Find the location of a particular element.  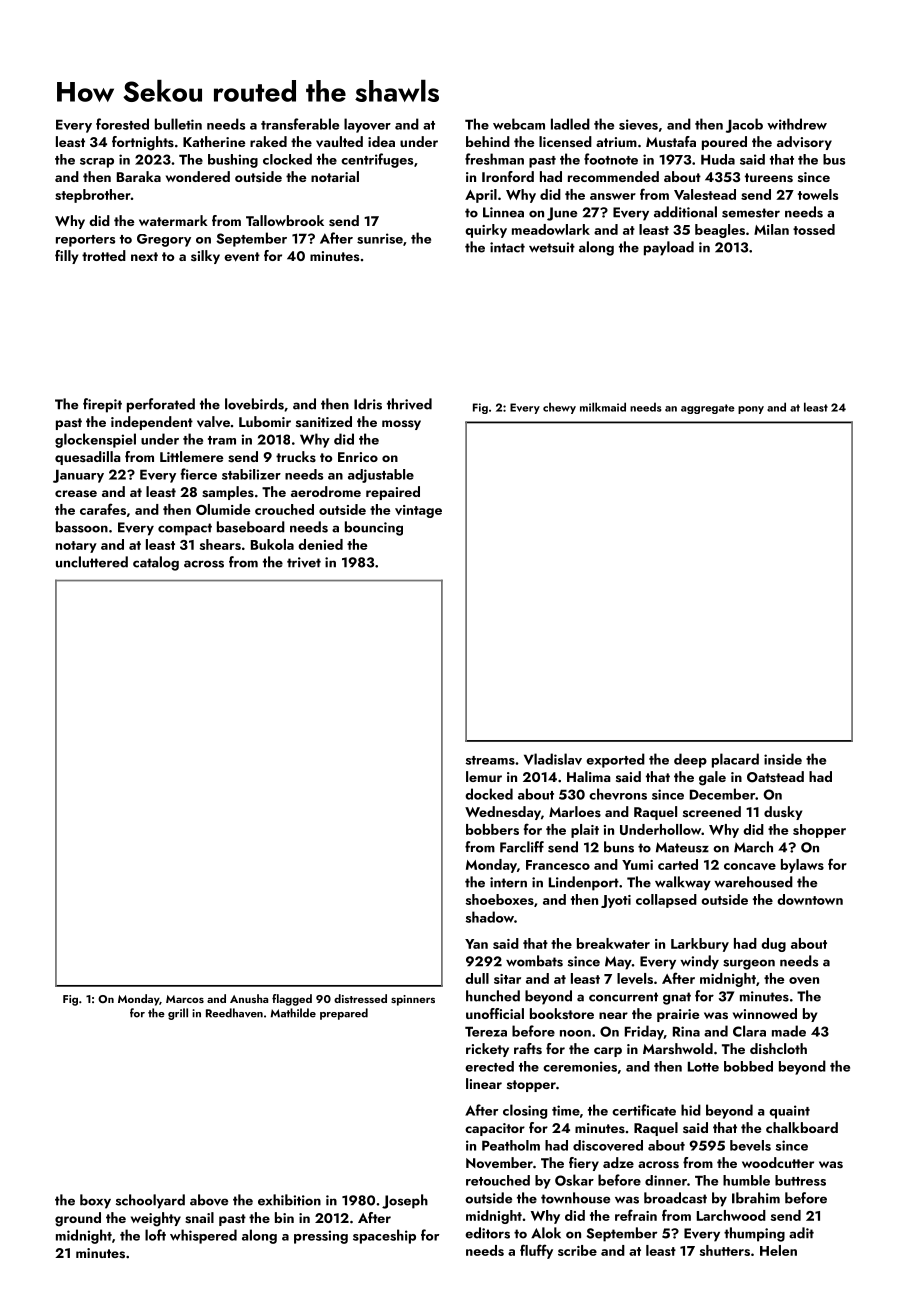

bobbers is located at coordinates (492, 829).
